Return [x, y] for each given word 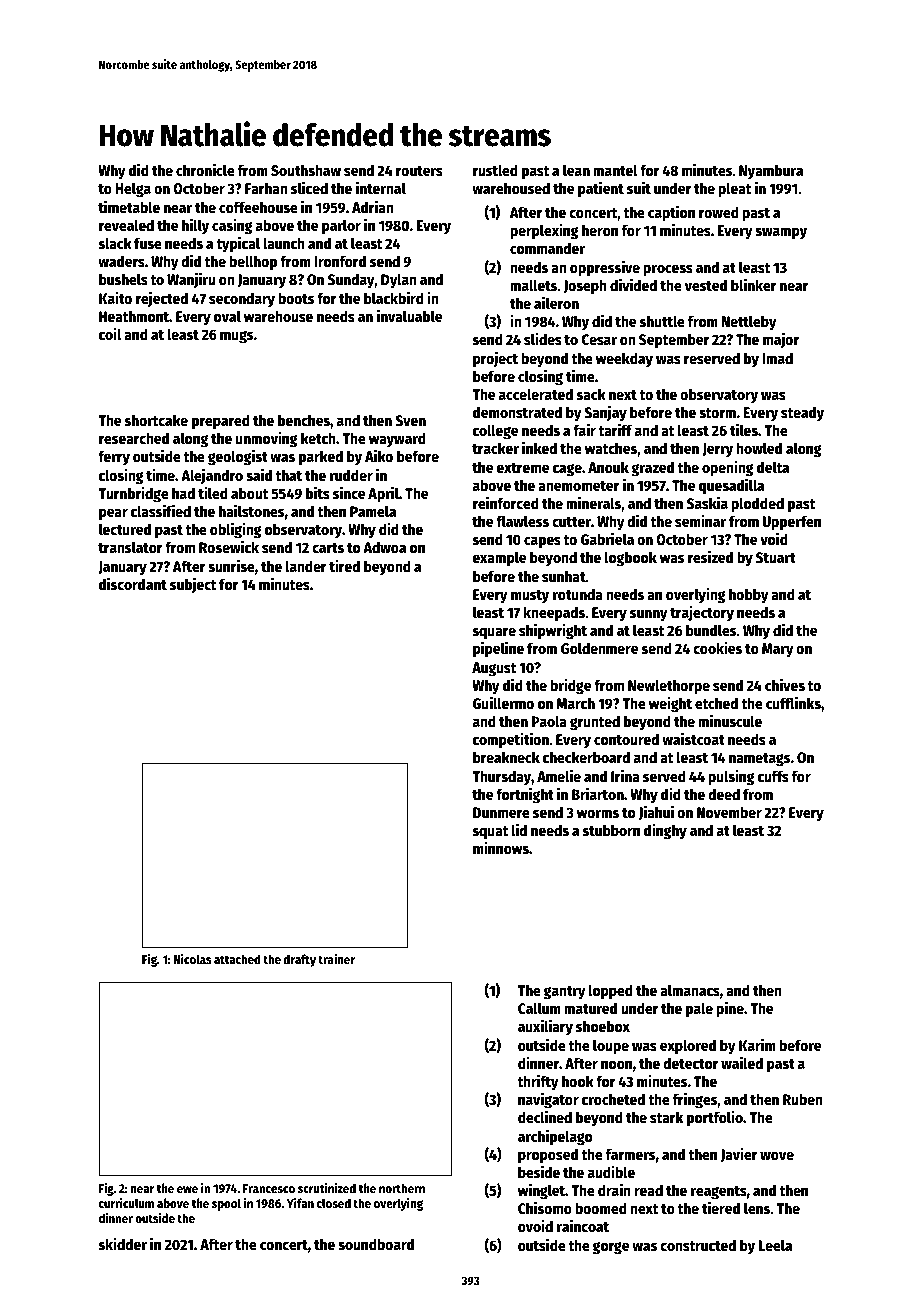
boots [296, 298]
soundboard [376, 1244]
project [495, 359]
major [781, 340]
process [668, 270]
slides [543, 338]
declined [545, 1116]
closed [334, 1203]
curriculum [126, 1203]
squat [490, 833]
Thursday [501, 777]
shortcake [156, 420]
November [729, 812]
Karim [757, 1044]
